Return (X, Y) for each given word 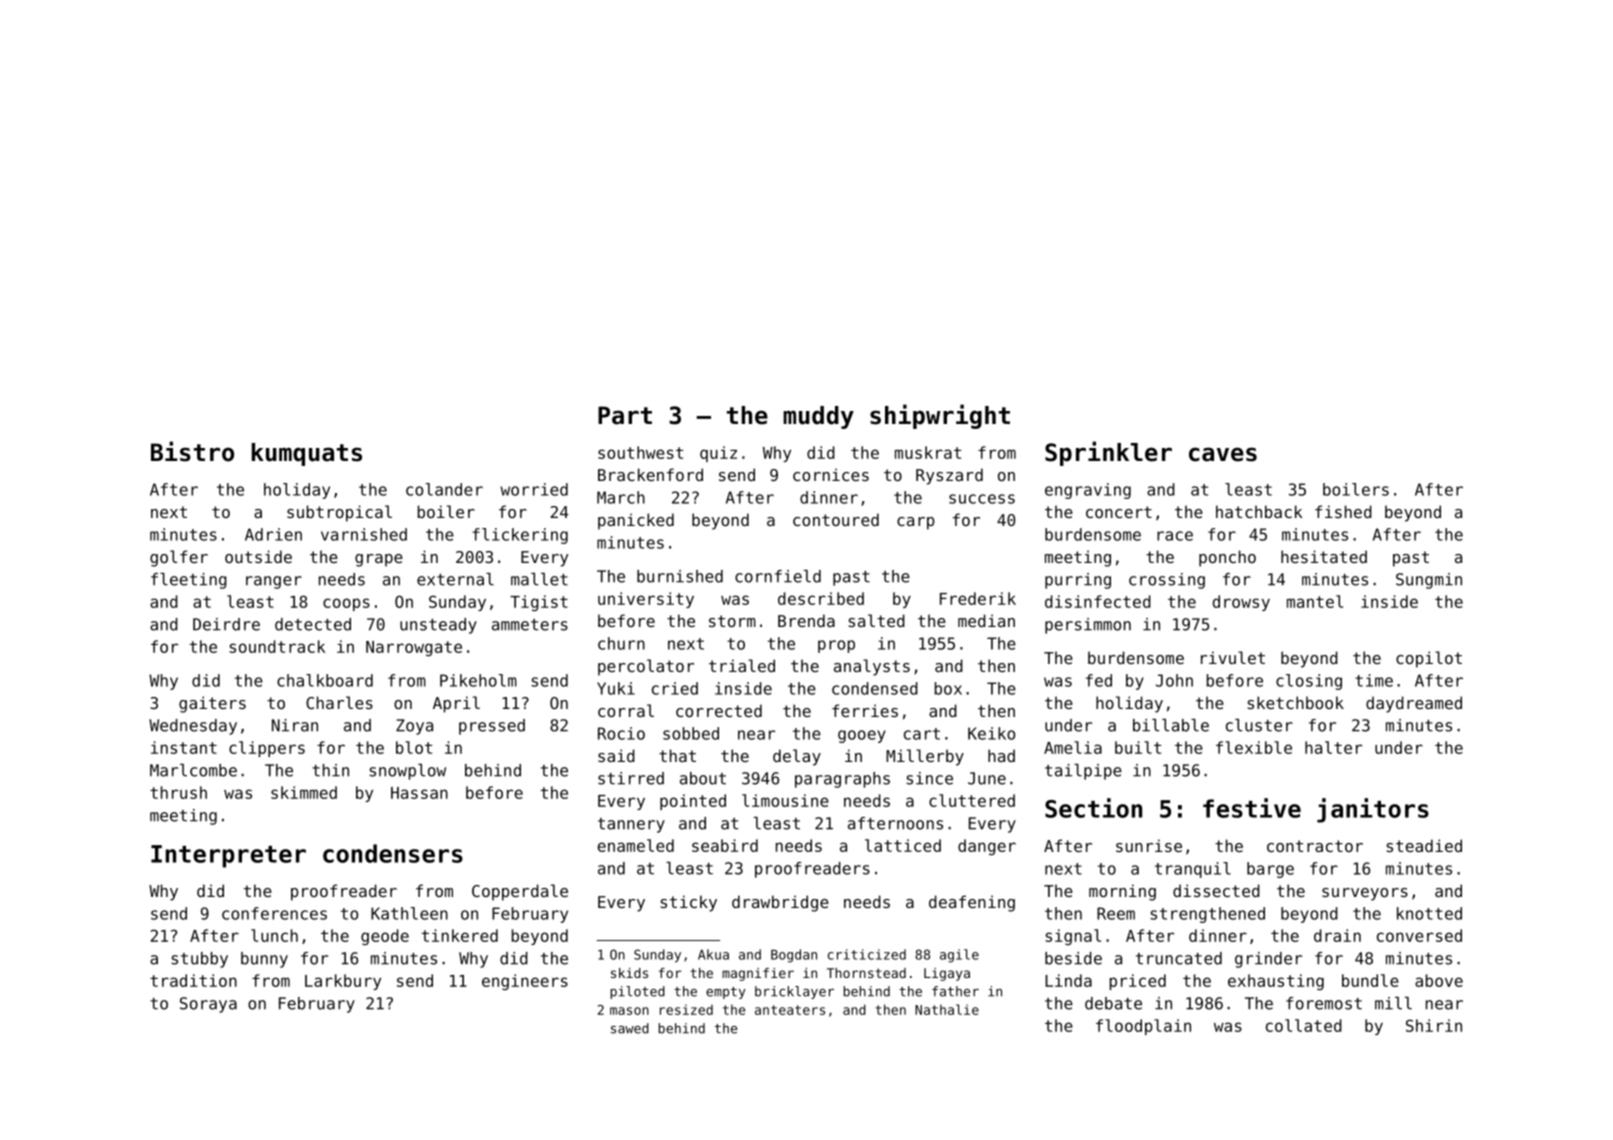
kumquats (307, 454)
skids (629, 973)
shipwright (940, 416)
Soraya (208, 1005)
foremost (1324, 1003)
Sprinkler (1108, 453)
